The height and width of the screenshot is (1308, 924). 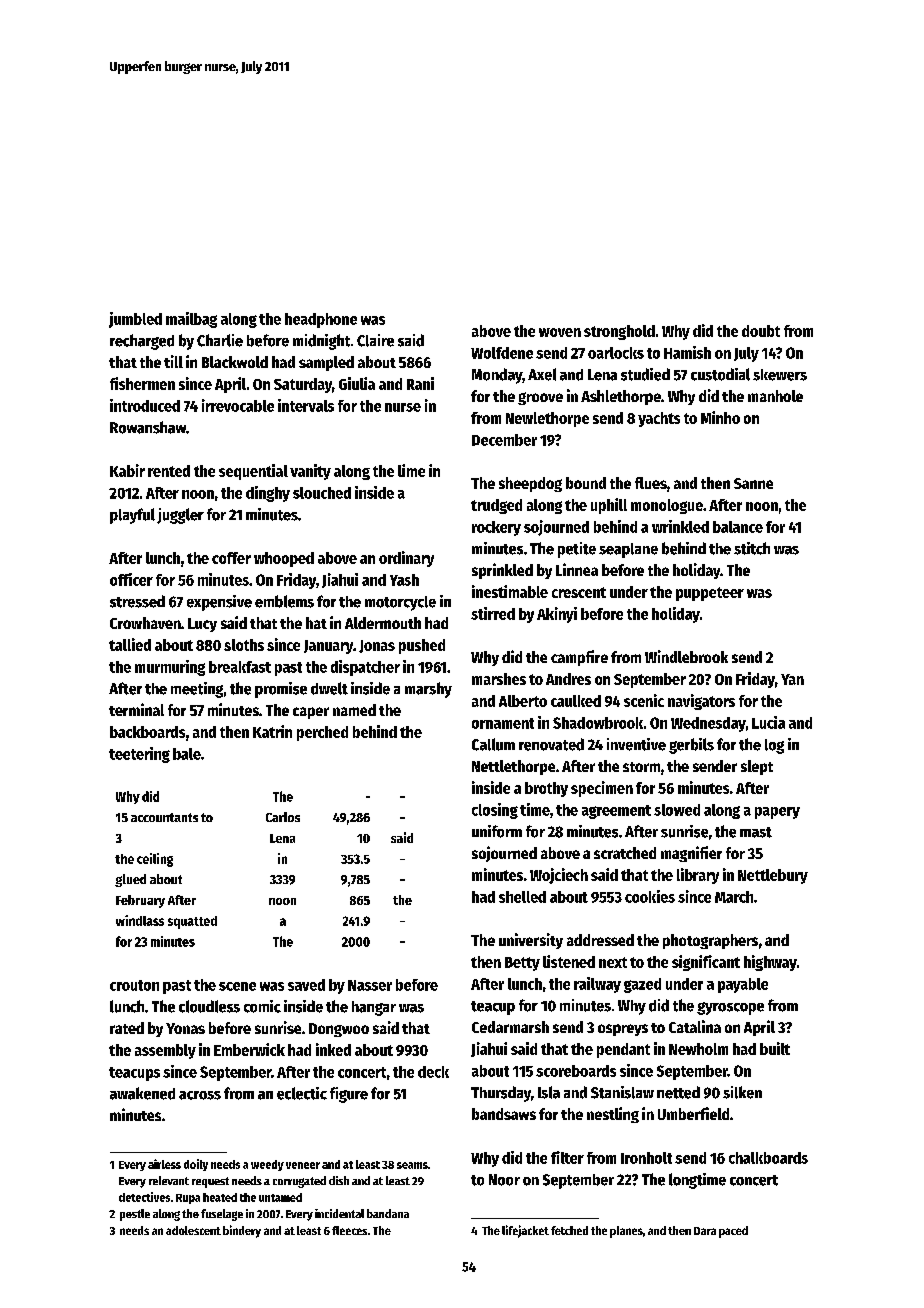 What do you see at coordinates (148, 427) in the screenshot?
I see `Rowanshaw` at bounding box center [148, 427].
